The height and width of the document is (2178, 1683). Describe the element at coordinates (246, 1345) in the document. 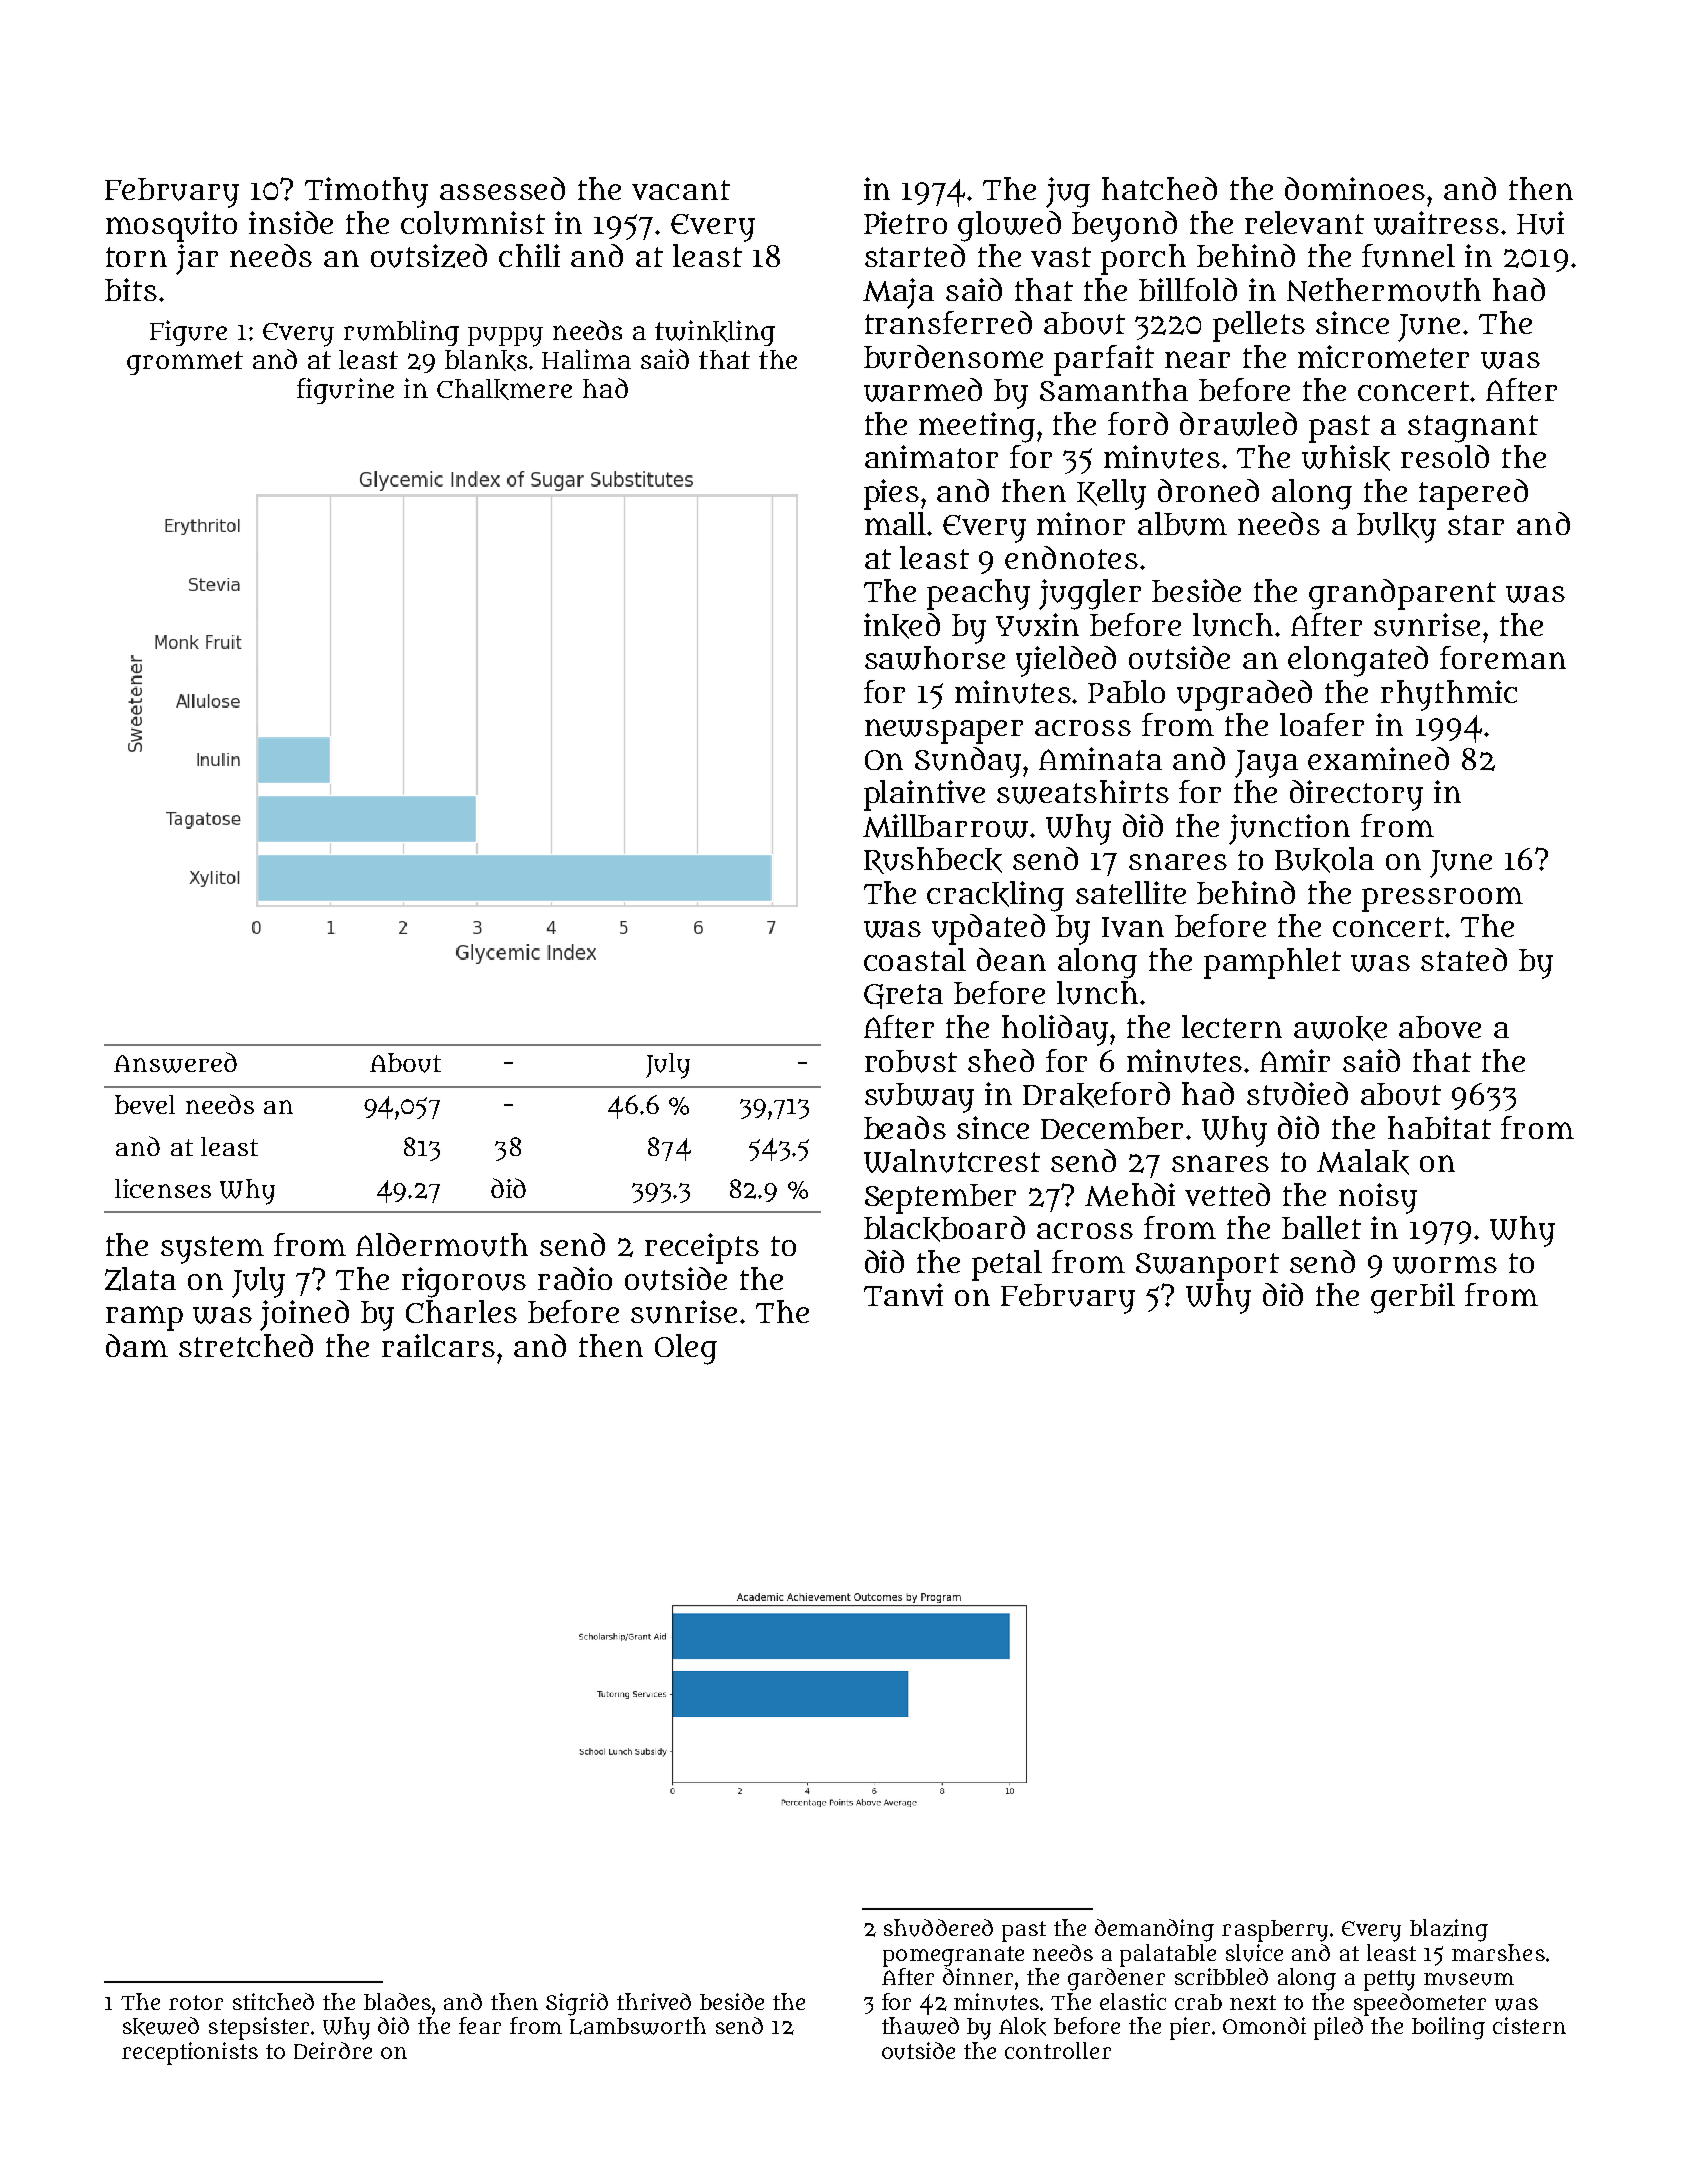

I see `stretched` at that location.
